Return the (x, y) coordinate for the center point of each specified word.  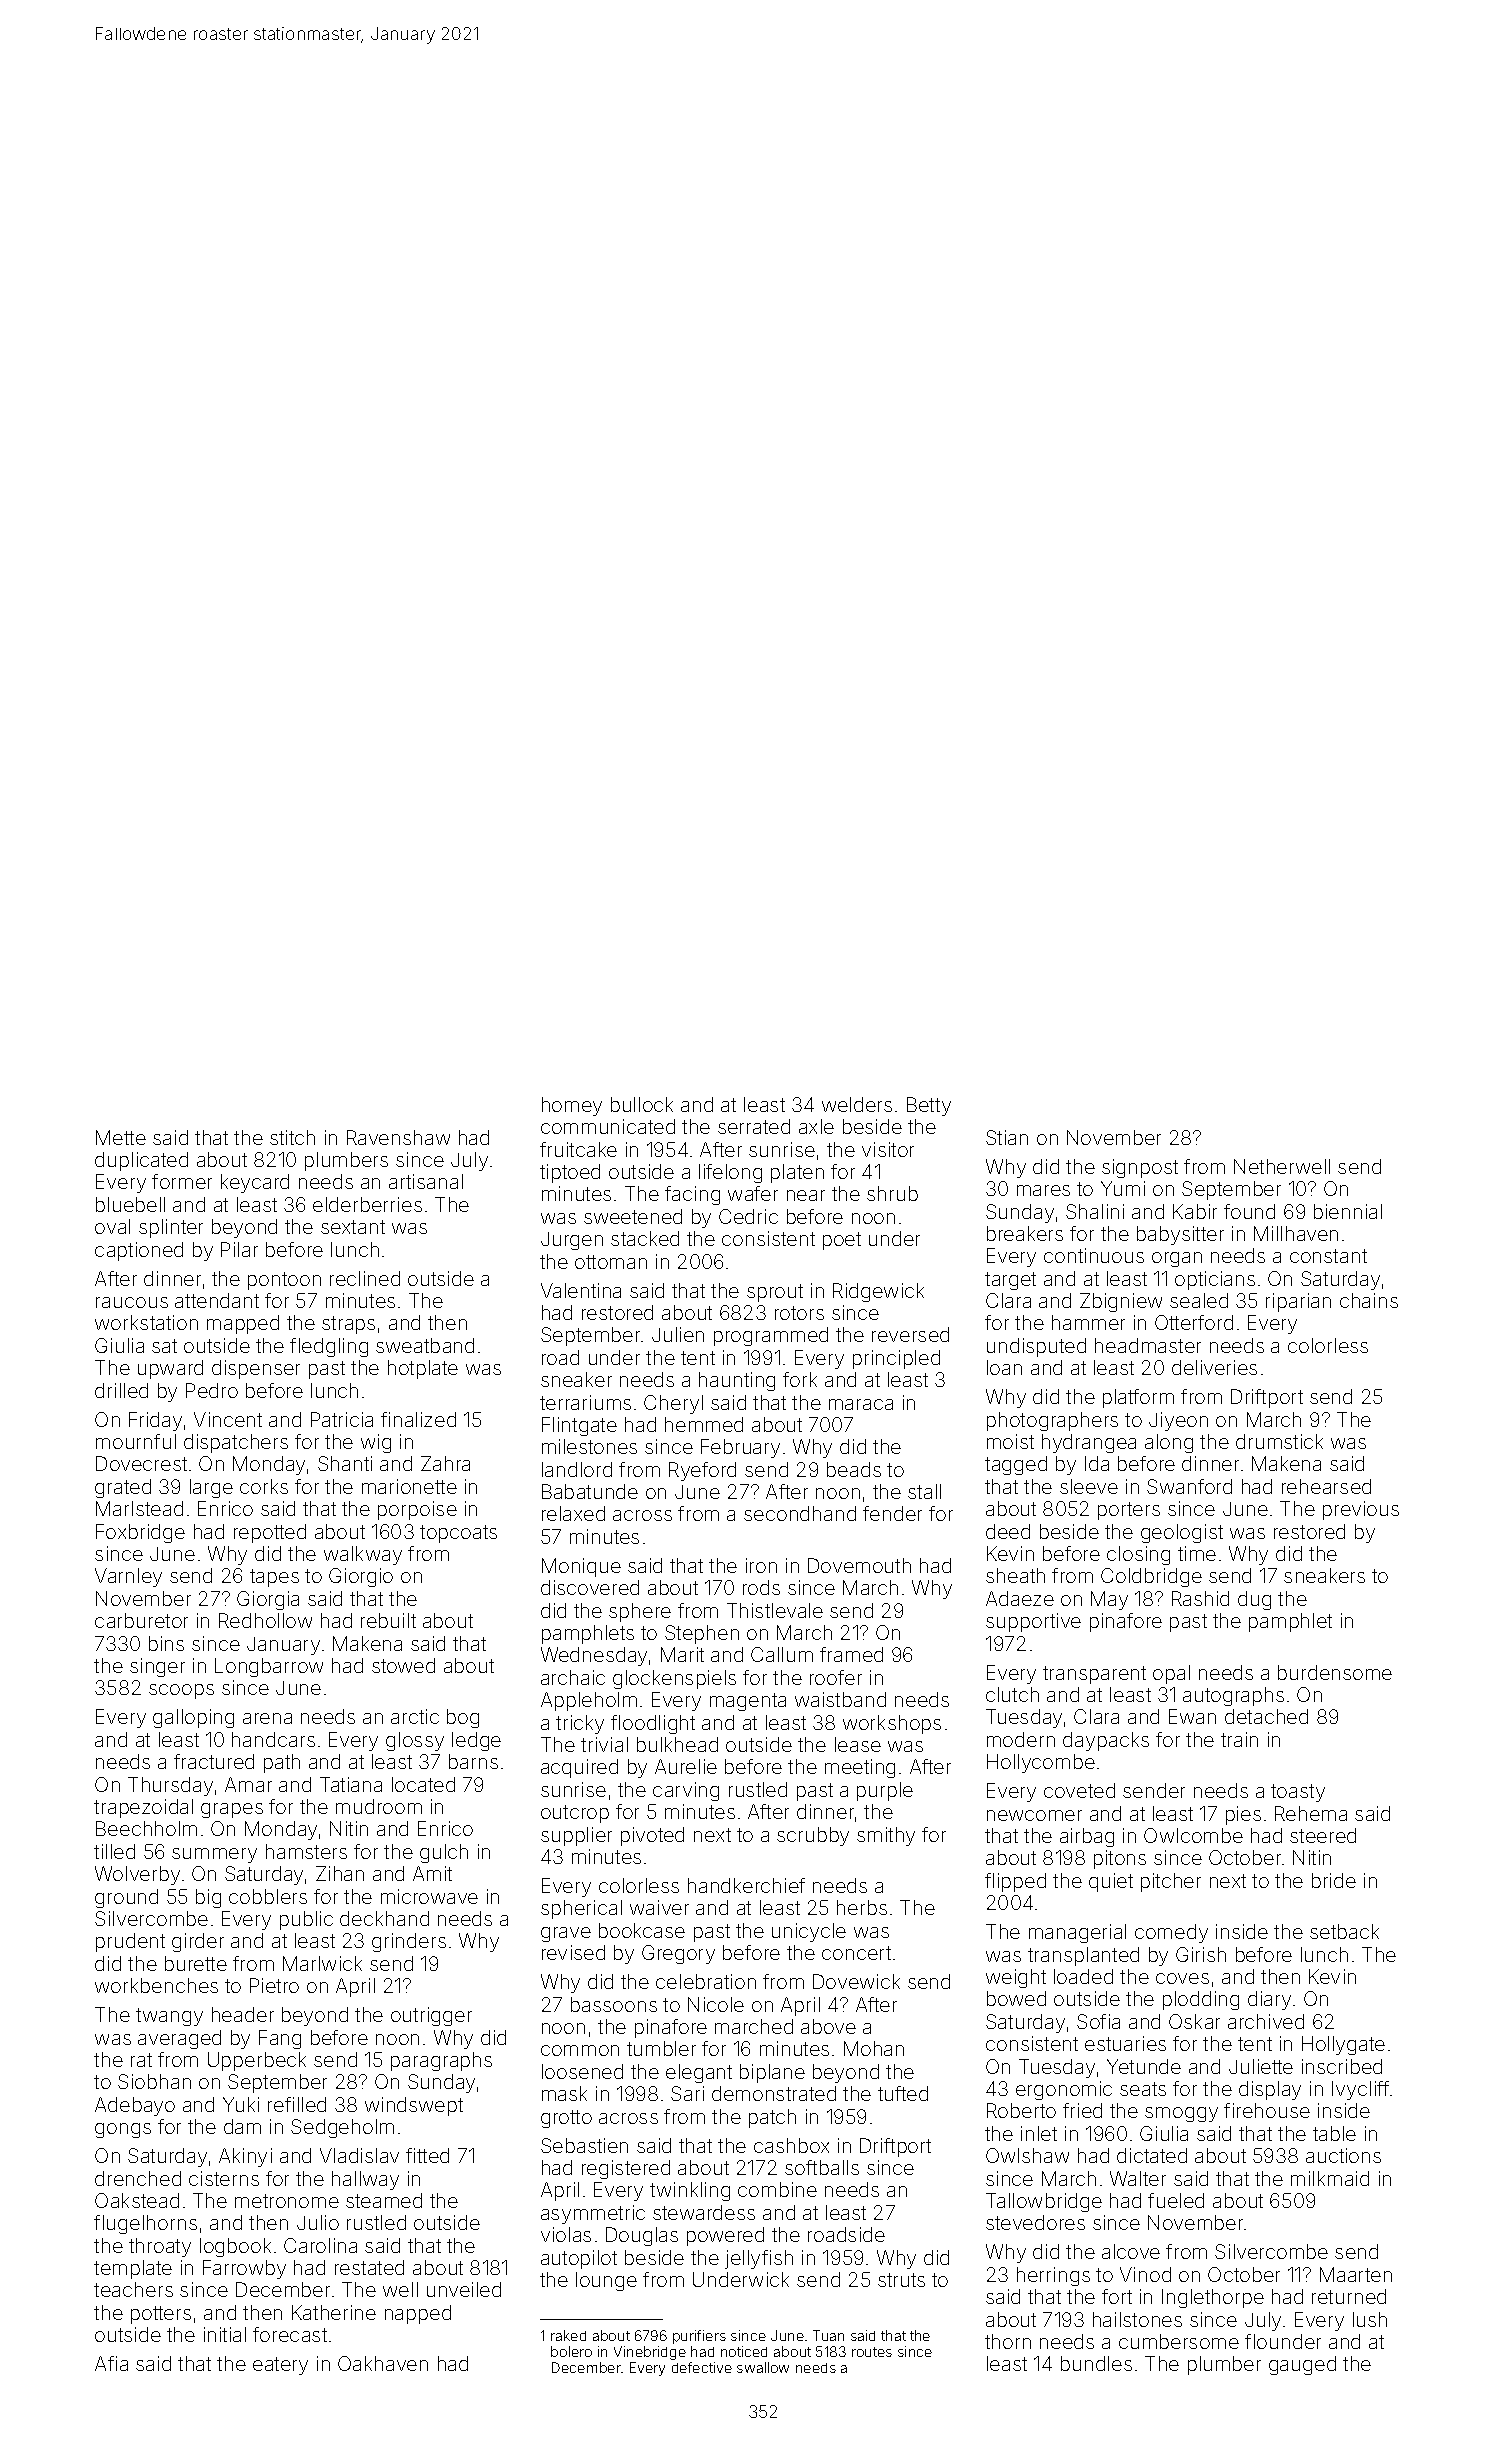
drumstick (1279, 1441)
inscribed (1342, 2066)
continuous (1094, 1255)
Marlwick (322, 1963)
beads (854, 1469)
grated (123, 1488)
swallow (763, 2367)
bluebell (130, 1204)
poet (842, 1241)
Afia (111, 2363)
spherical (581, 1909)
